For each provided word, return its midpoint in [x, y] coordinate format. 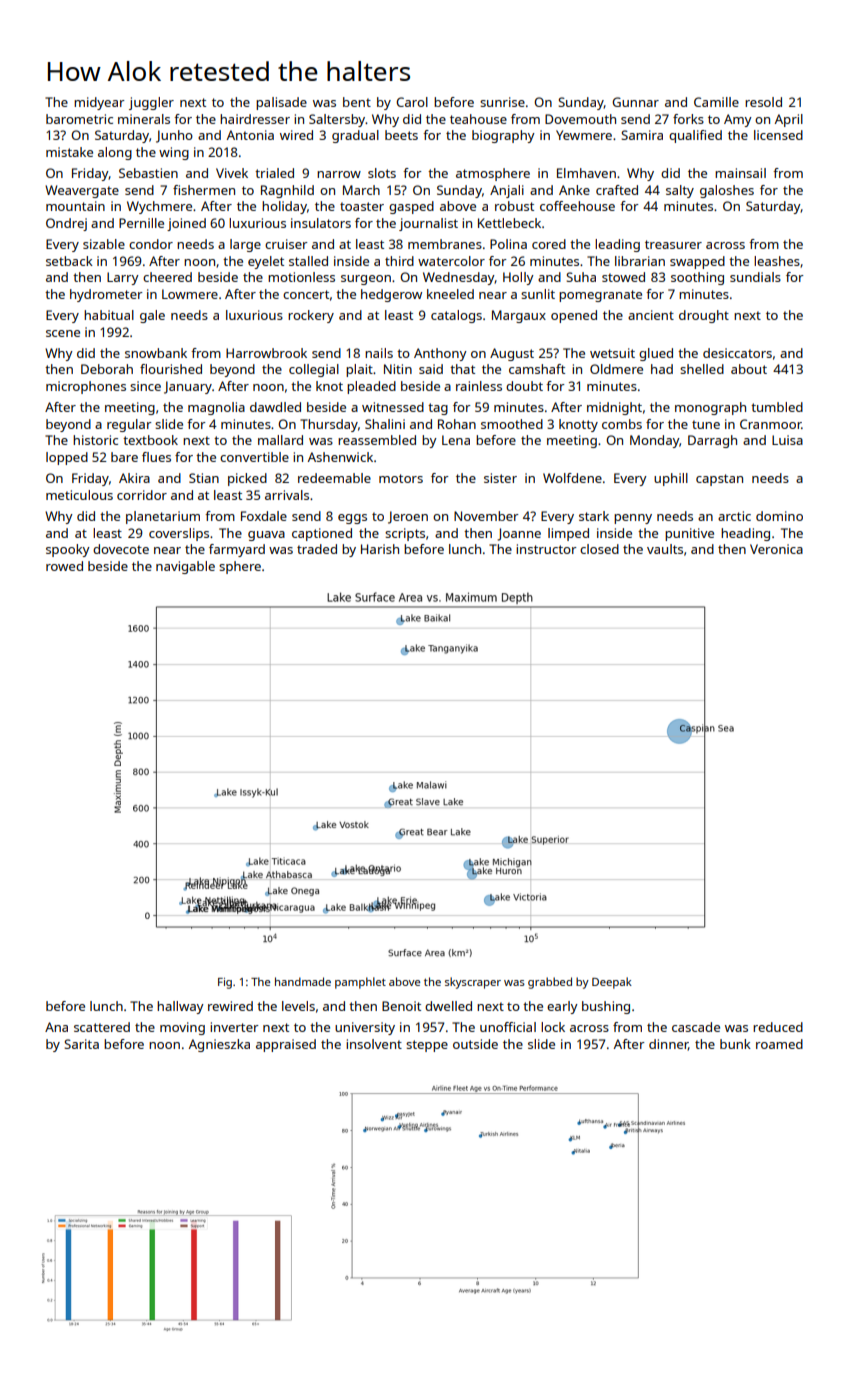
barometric [79, 119]
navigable [185, 567]
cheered [167, 277]
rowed [64, 566]
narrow [339, 174]
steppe [427, 1046]
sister [500, 478]
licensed [778, 135]
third [399, 261]
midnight [614, 408]
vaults [665, 549]
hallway [180, 1007]
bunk [735, 1044]
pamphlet [360, 983]
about [749, 369]
